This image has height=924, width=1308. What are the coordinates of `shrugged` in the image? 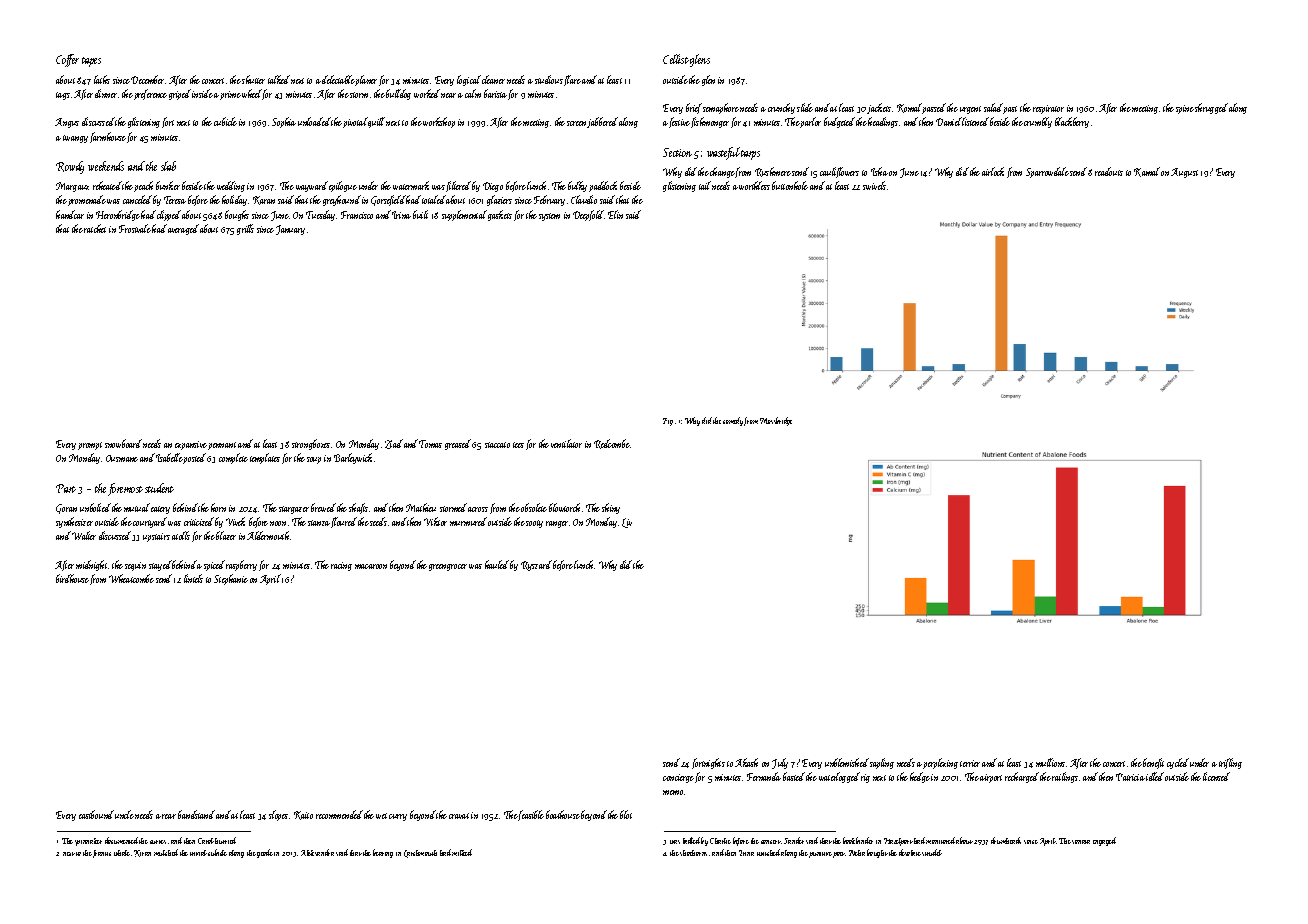 It's located at (1211, 108).
